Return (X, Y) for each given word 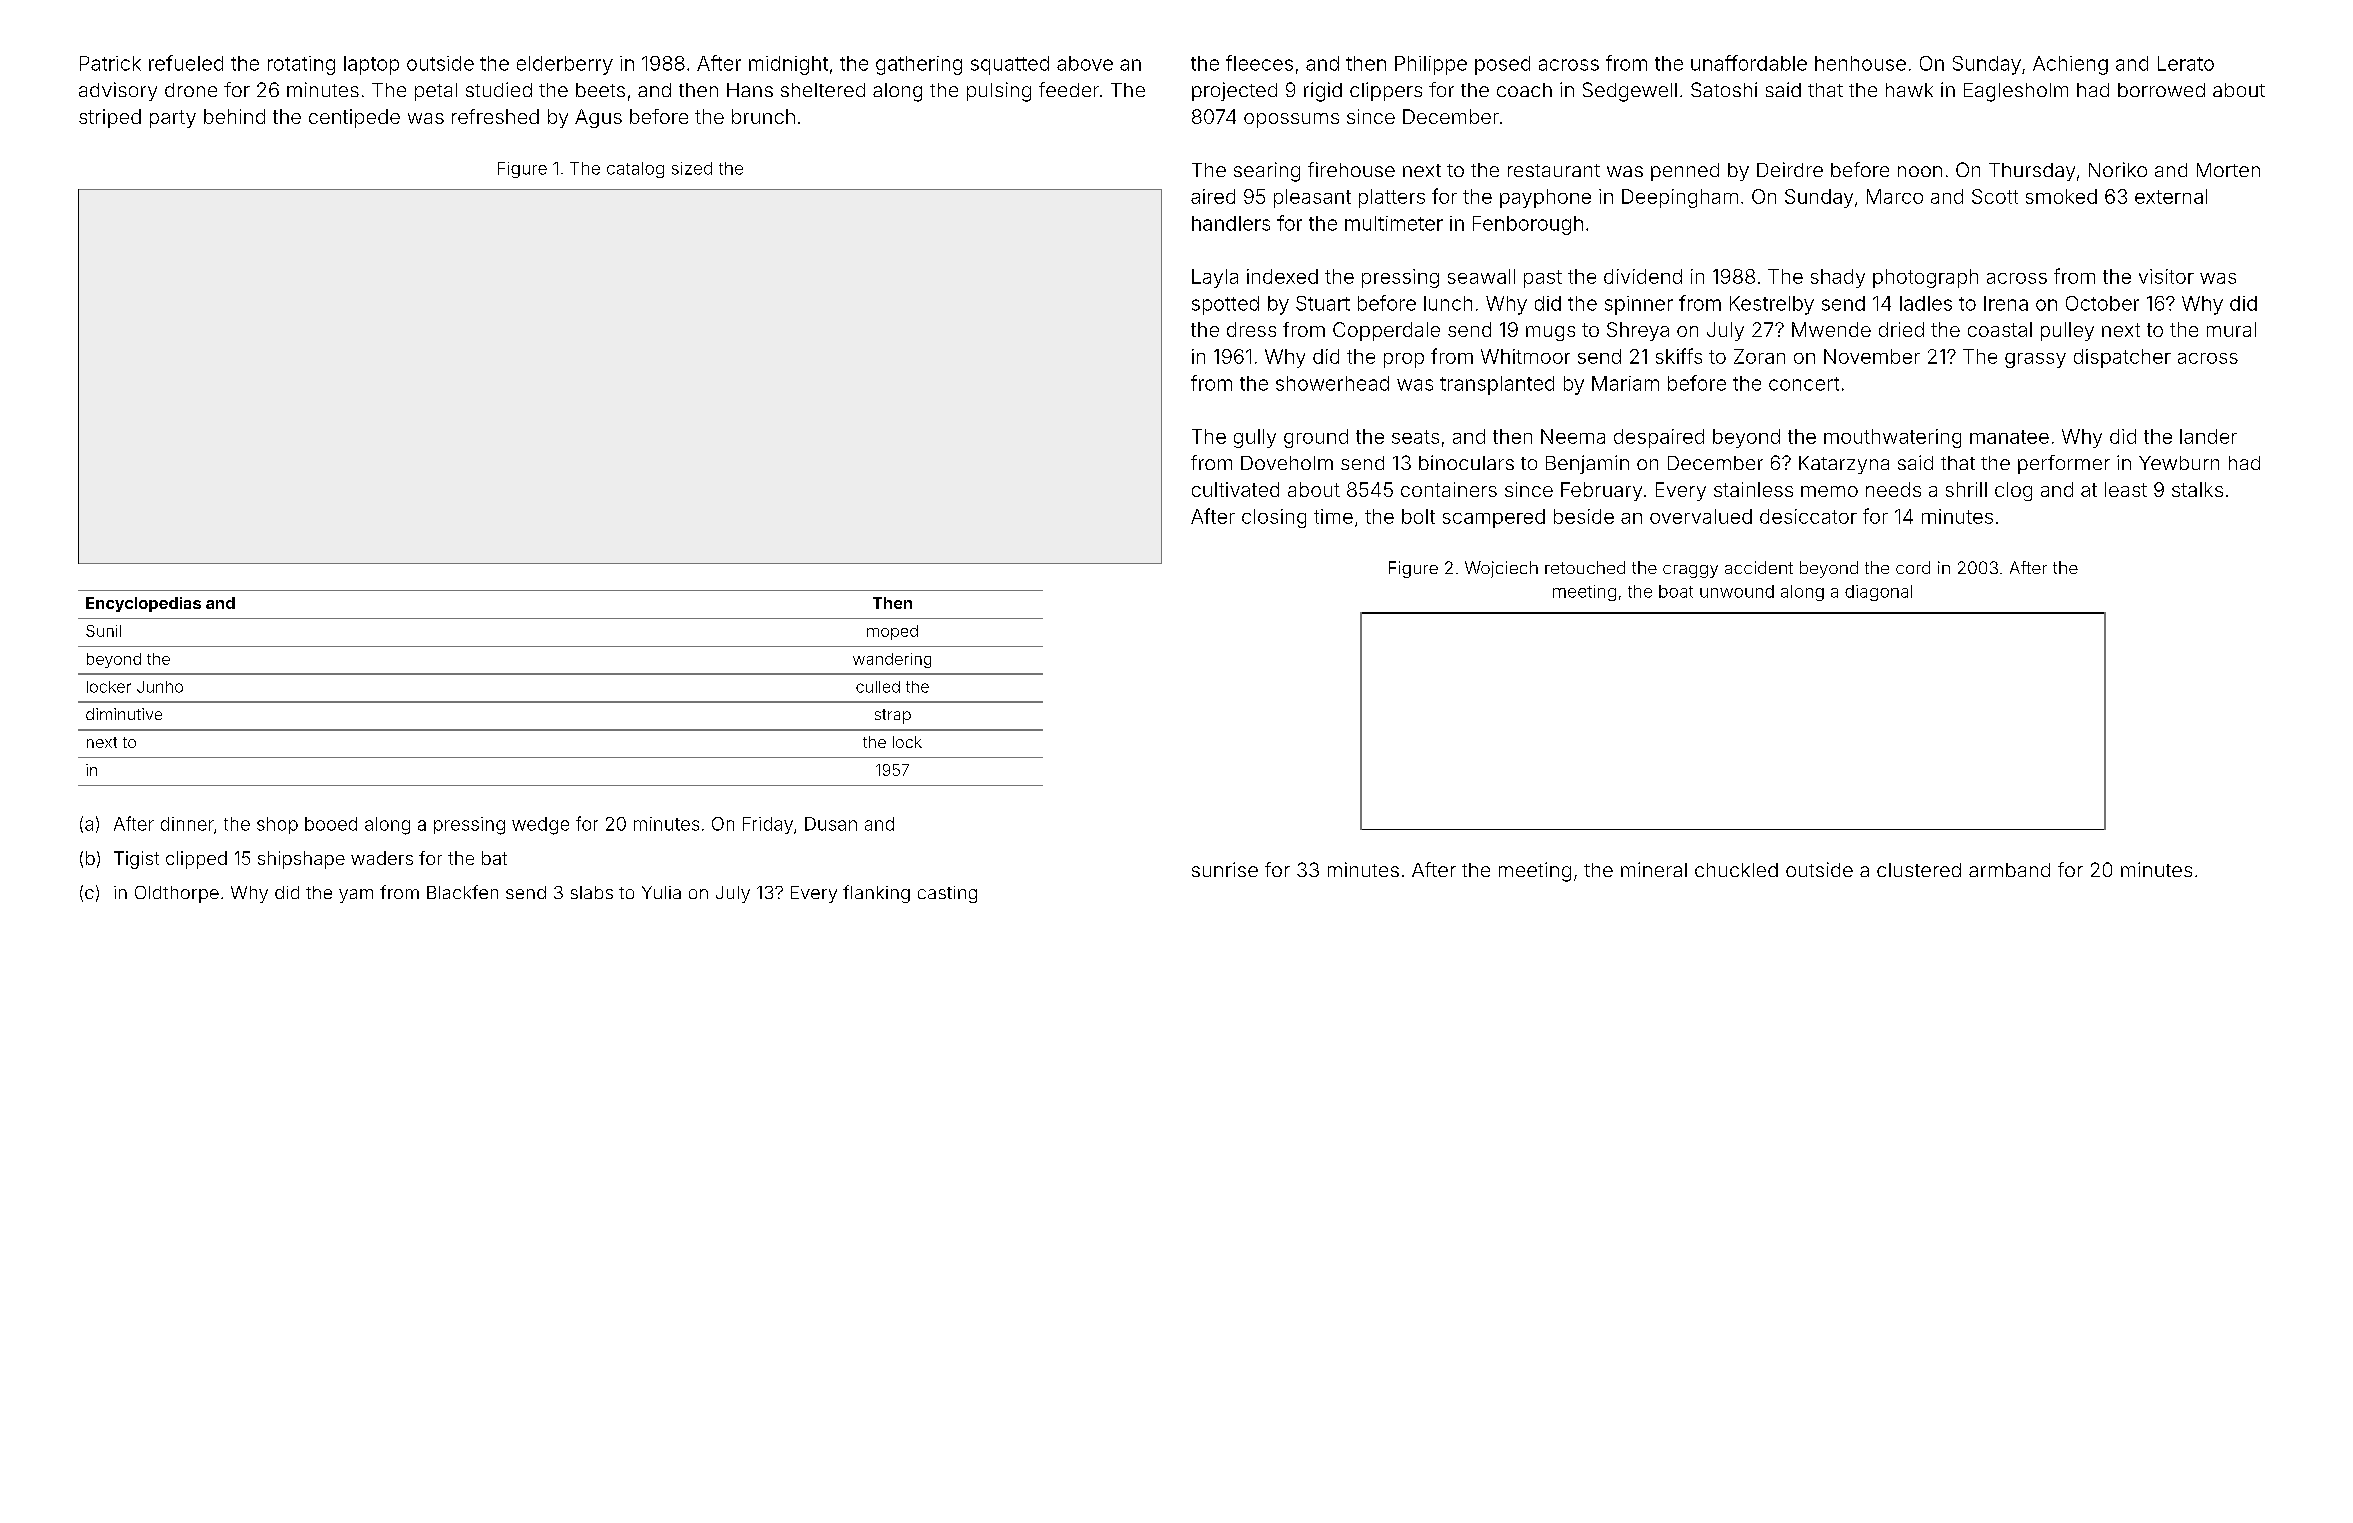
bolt (1418, 516)
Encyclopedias (143, 604)
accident (1759, 567)
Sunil (103, 631)
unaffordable (1749, 63)
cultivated (1235, 489)
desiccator (1808, 516)
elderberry (565, 65)
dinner (187, 824)
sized (692, 168)
